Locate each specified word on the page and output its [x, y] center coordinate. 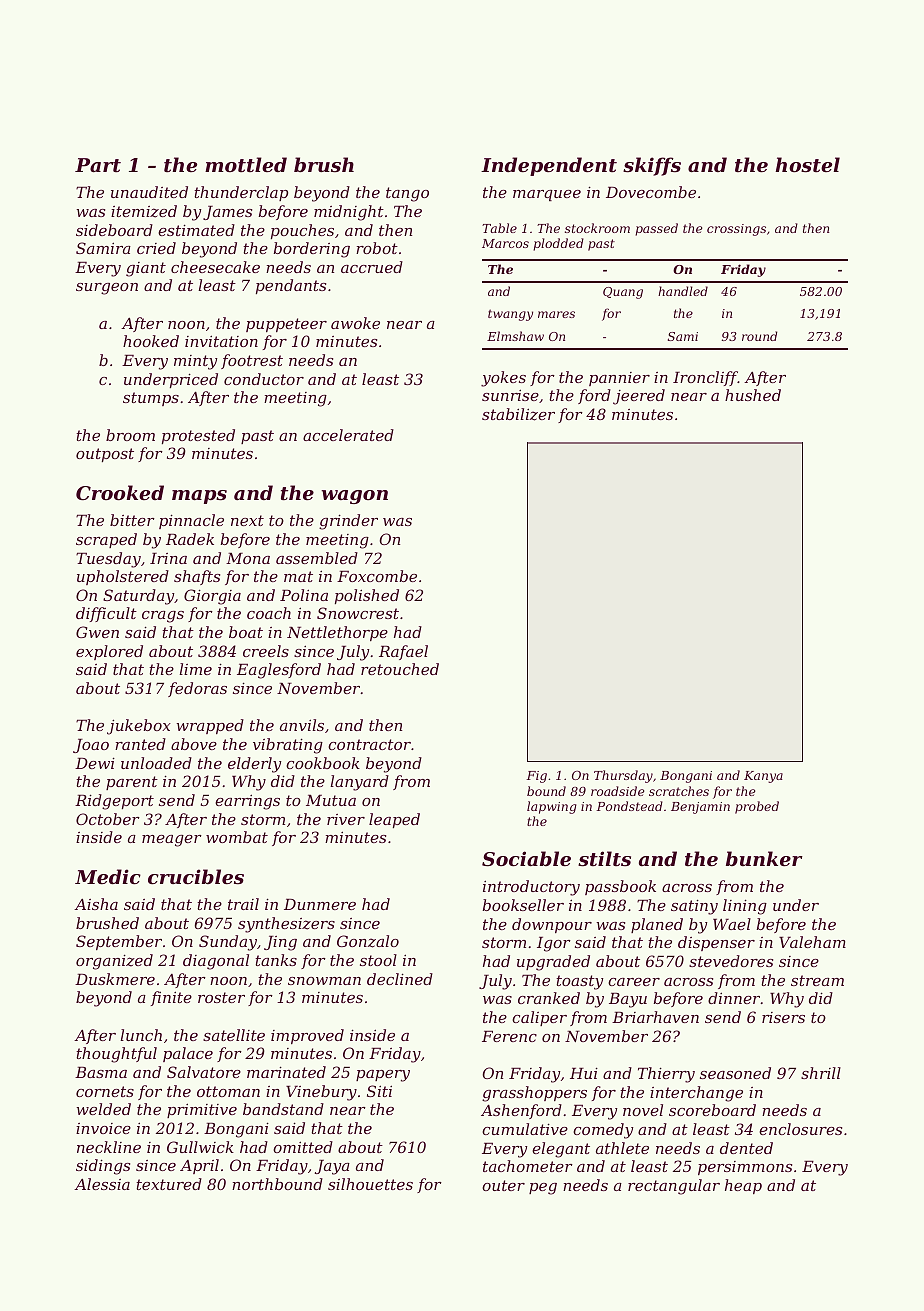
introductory [531, 888]
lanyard [359, 783]
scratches [679, 791]
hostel [807, 165]
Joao [91, 746]
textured [169, 1184]
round [759, 336]
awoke [355, 323]
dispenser [716, 943]
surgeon [107, 289]
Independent [549, 166]
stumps [151, 399]
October [108, 819]
